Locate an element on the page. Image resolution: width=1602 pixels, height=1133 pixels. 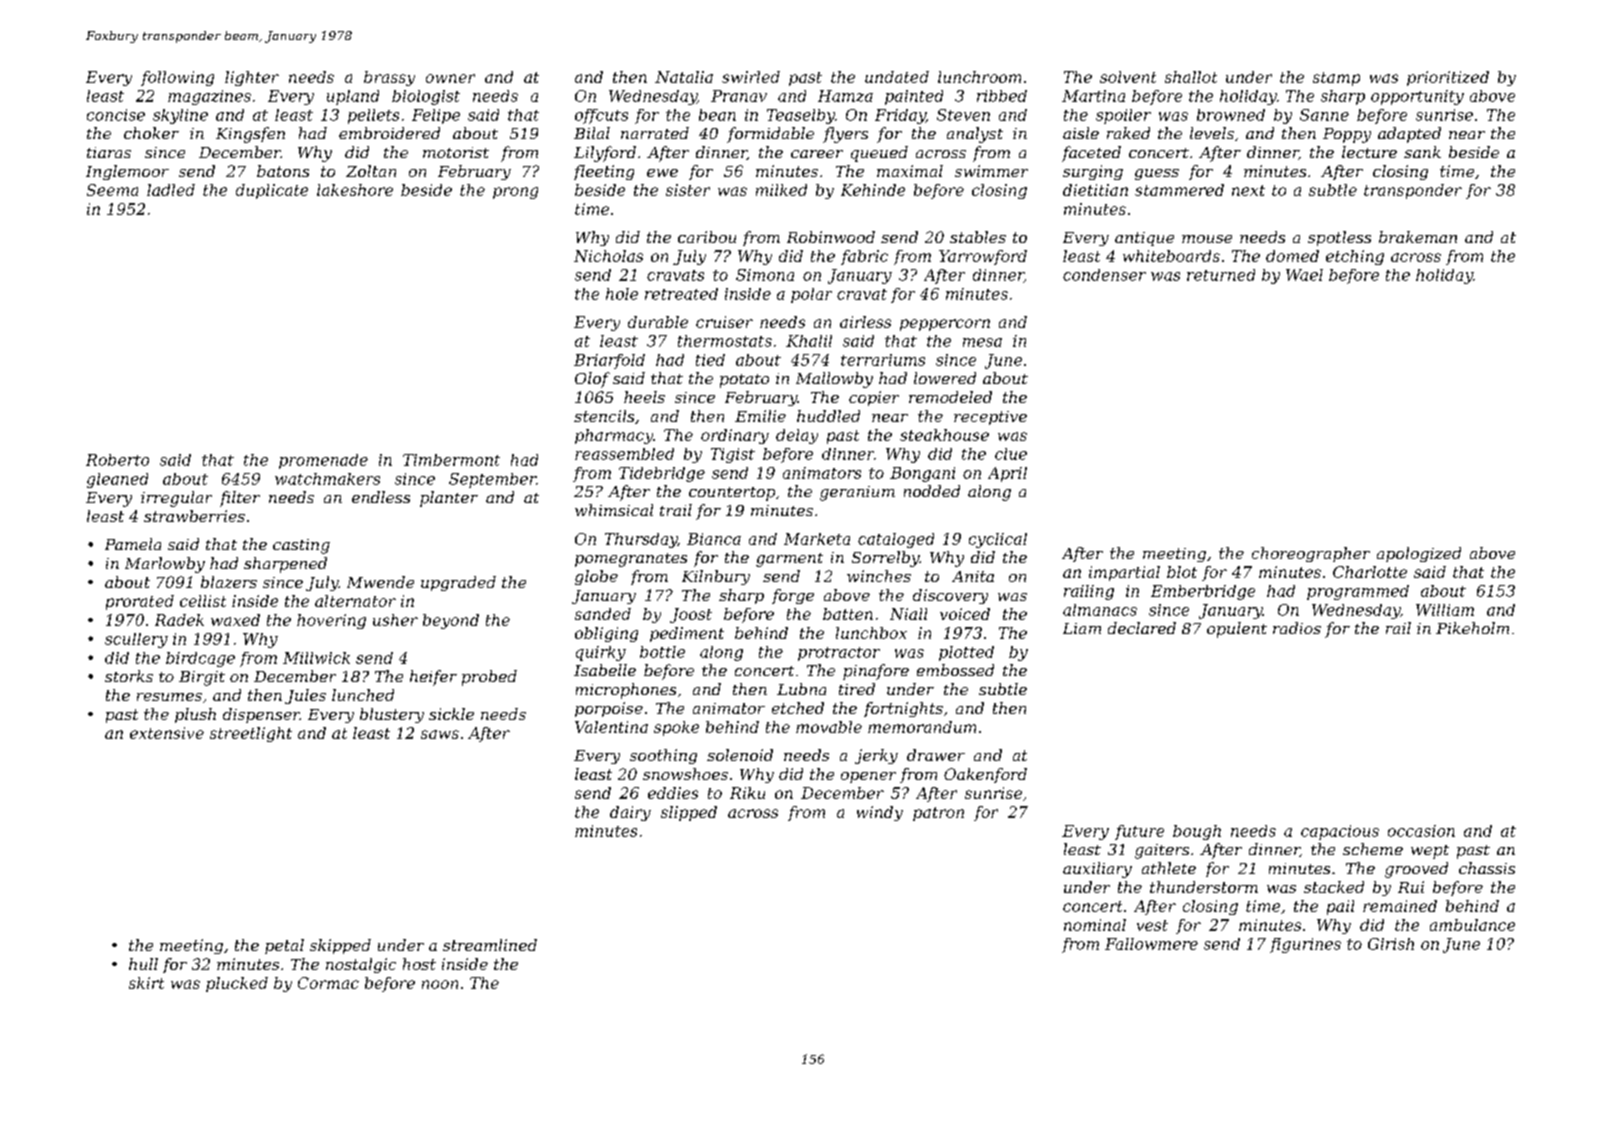
following is located at coordinates (177, 78).
